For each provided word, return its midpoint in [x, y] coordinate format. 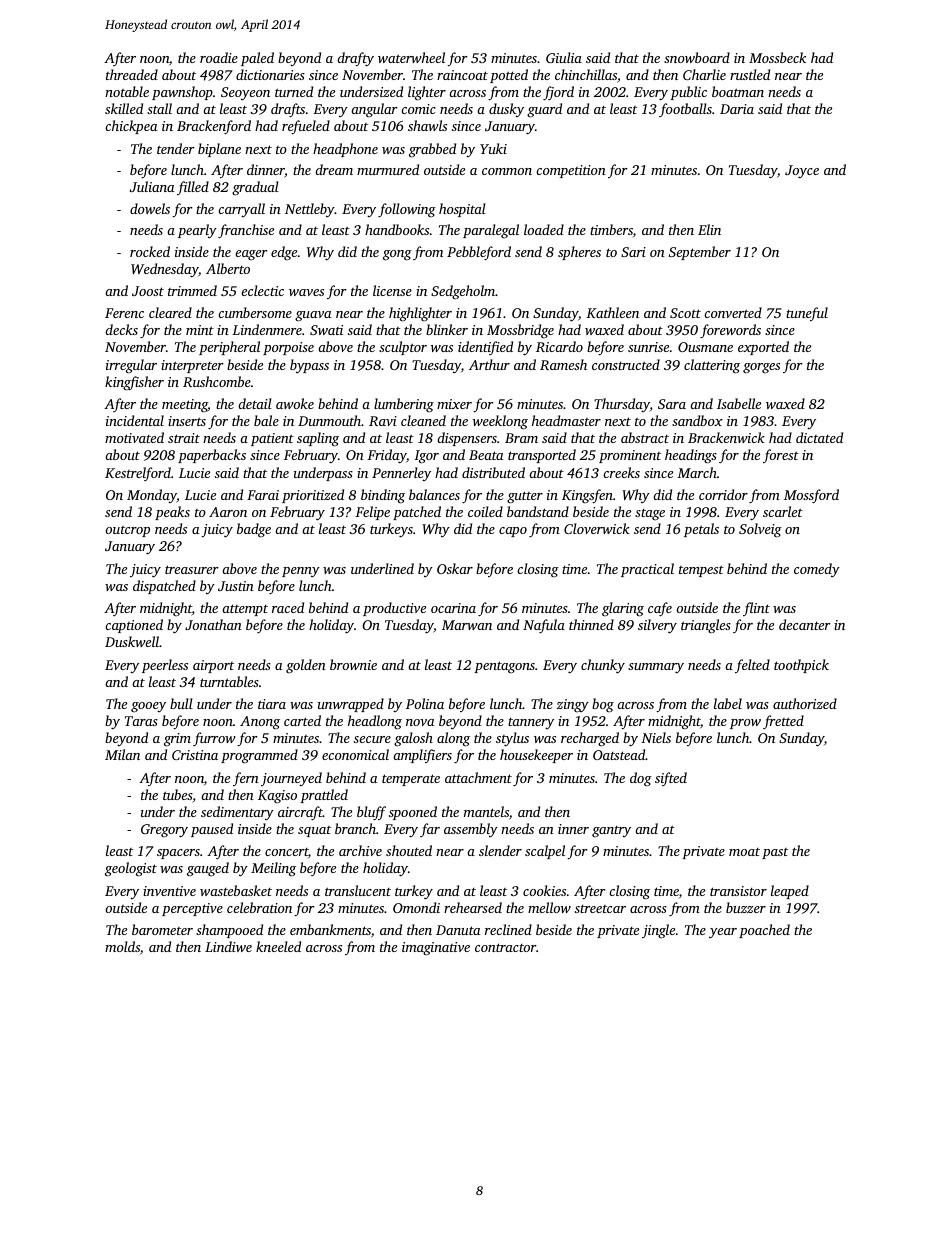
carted [302, 720]
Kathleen [612, 312]
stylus [512, 739]
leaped [790, 892]
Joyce [802, 171]
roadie [219, 57]
